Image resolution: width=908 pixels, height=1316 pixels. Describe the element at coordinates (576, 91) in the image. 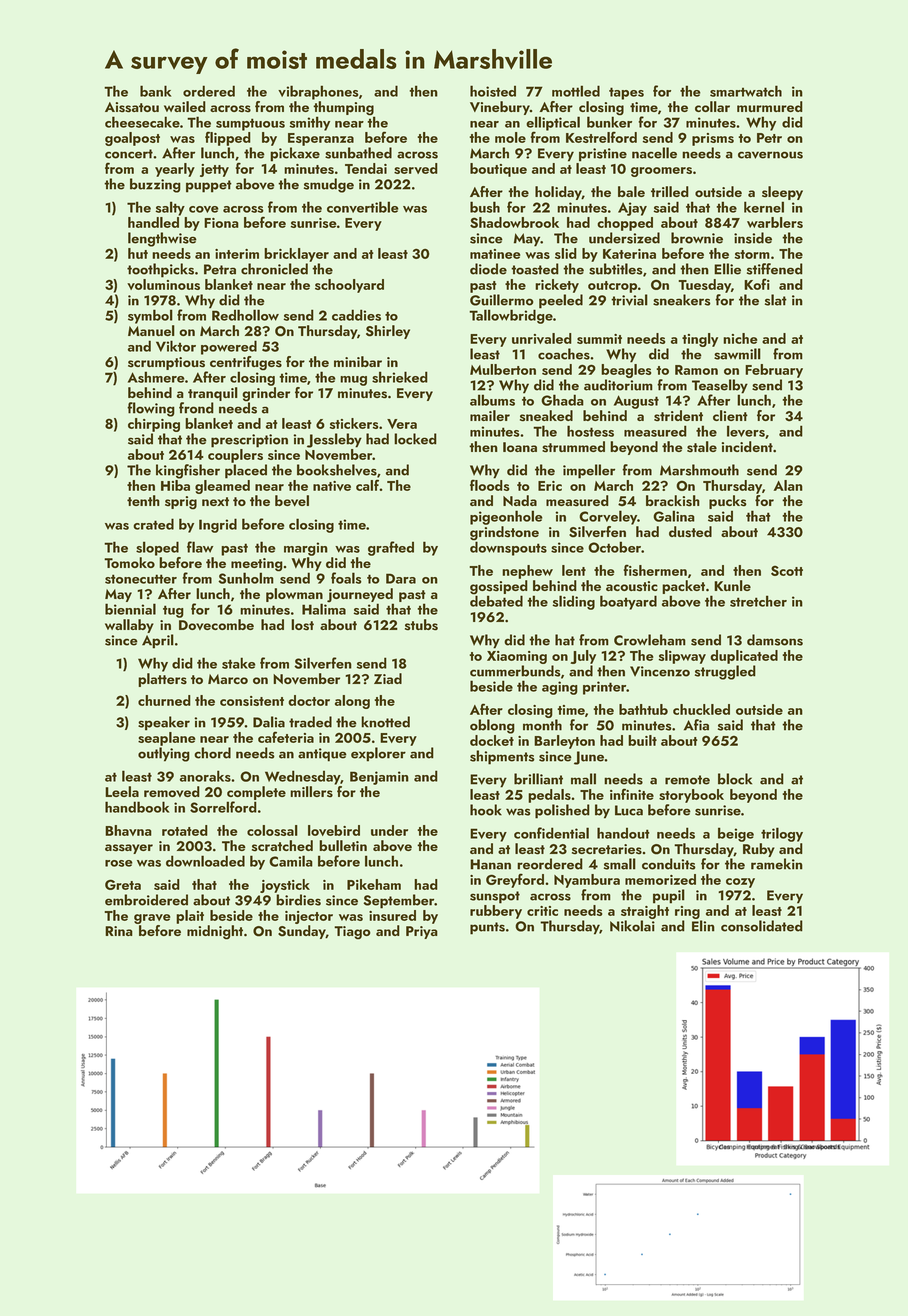

I see `mottled` at that location.
